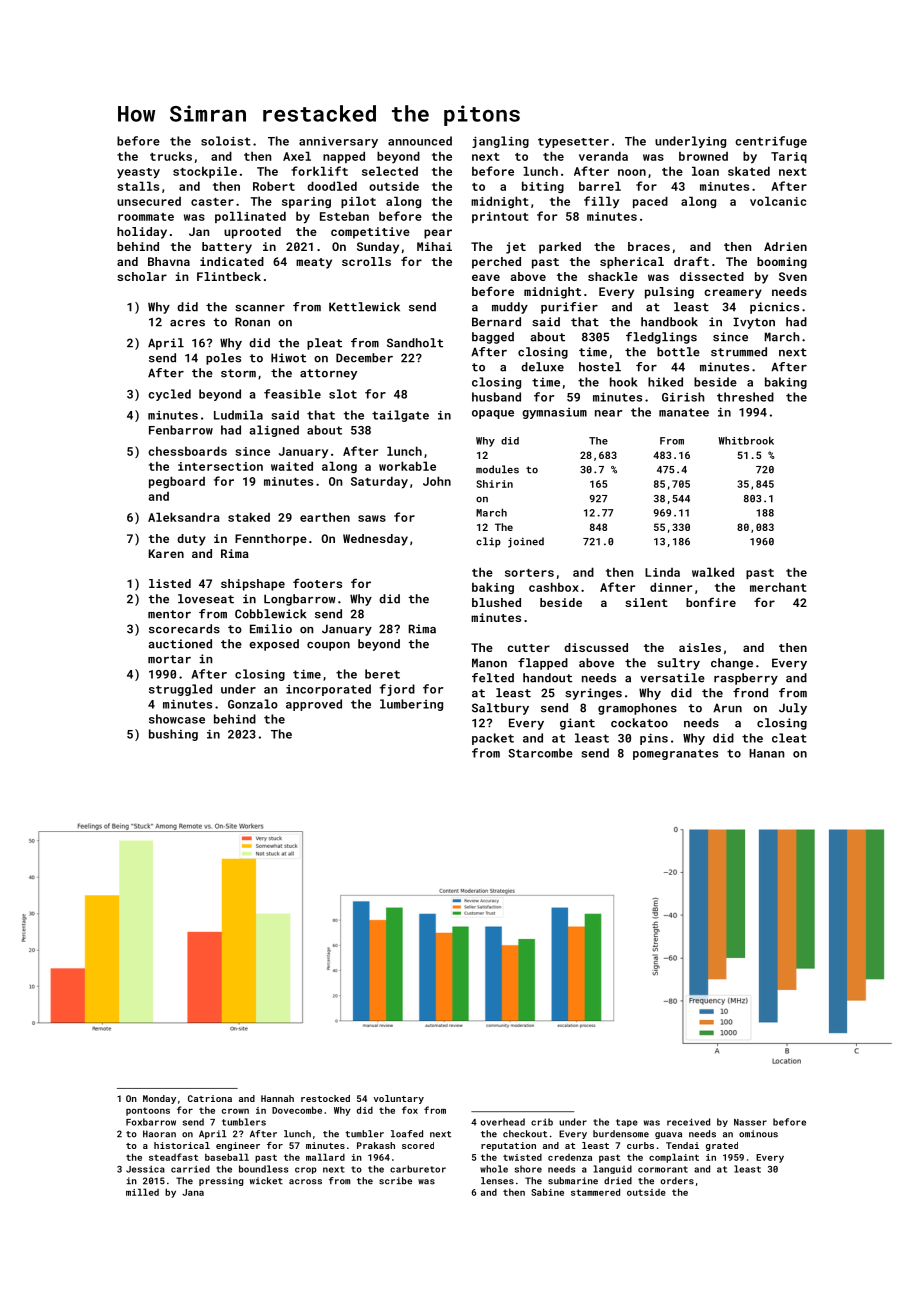  I want to click on Fenbarrow, so click(181, 430).
